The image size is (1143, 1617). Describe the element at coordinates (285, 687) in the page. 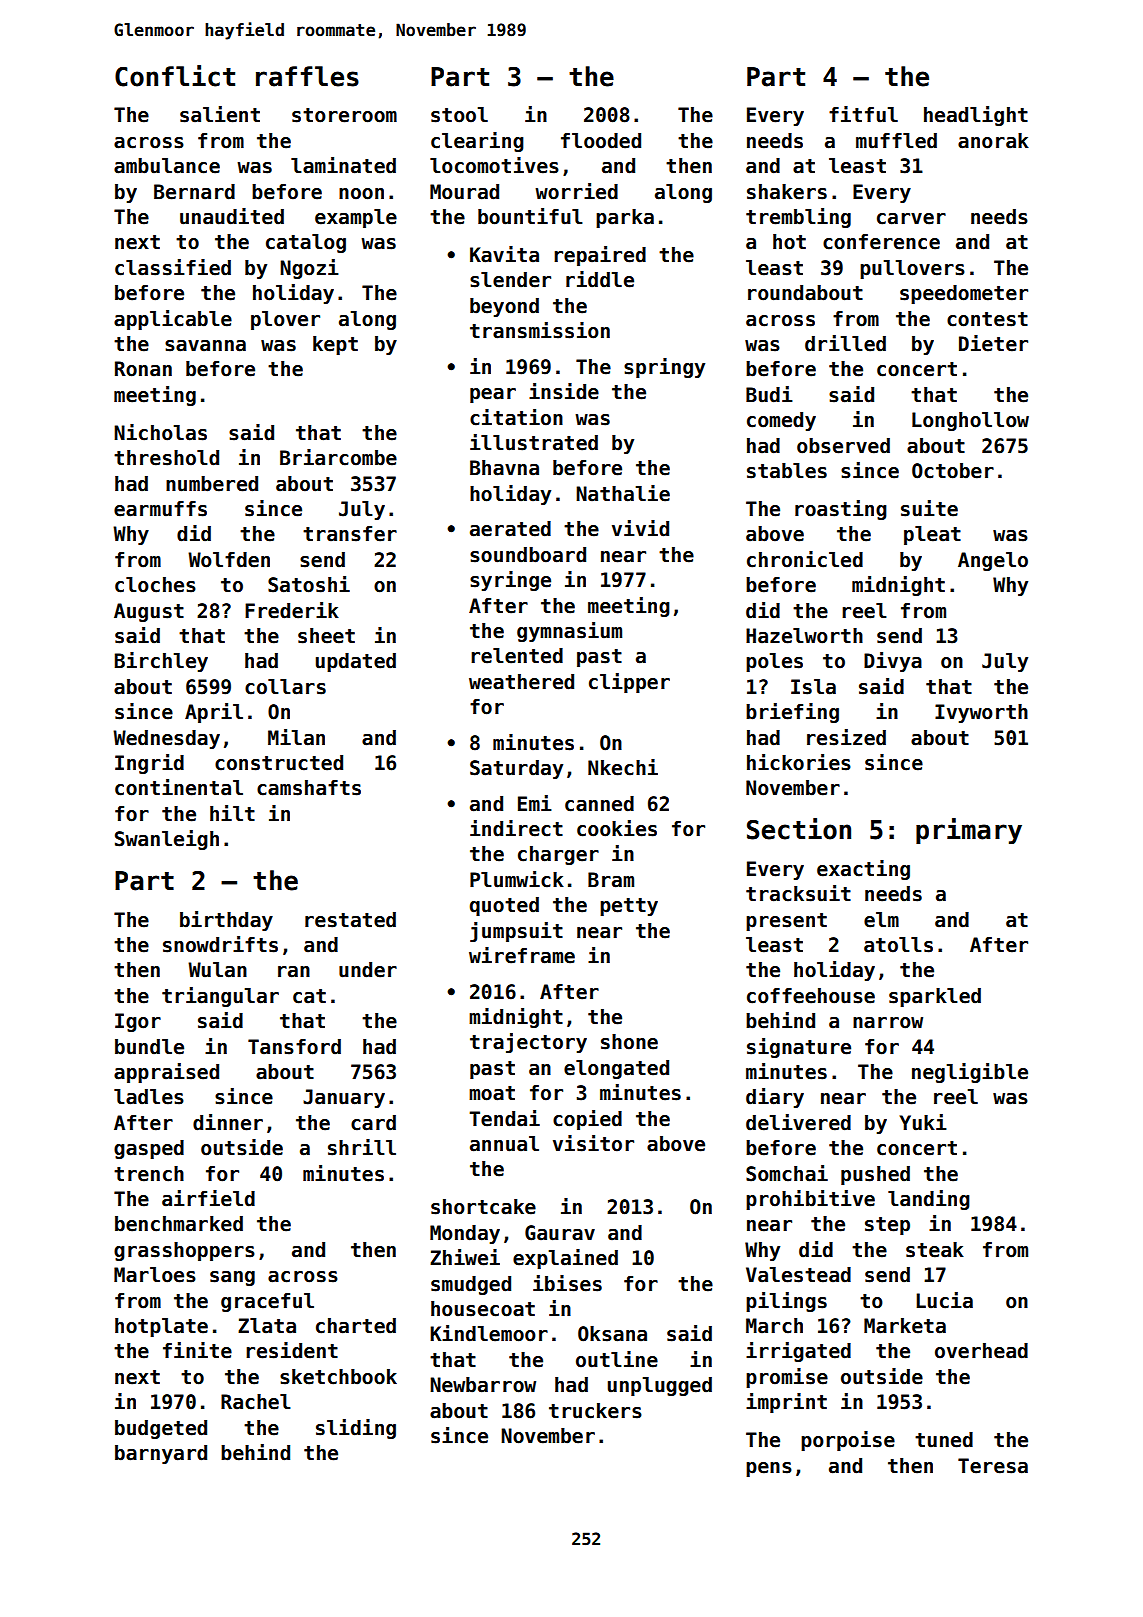

I see `collars` at that location.
